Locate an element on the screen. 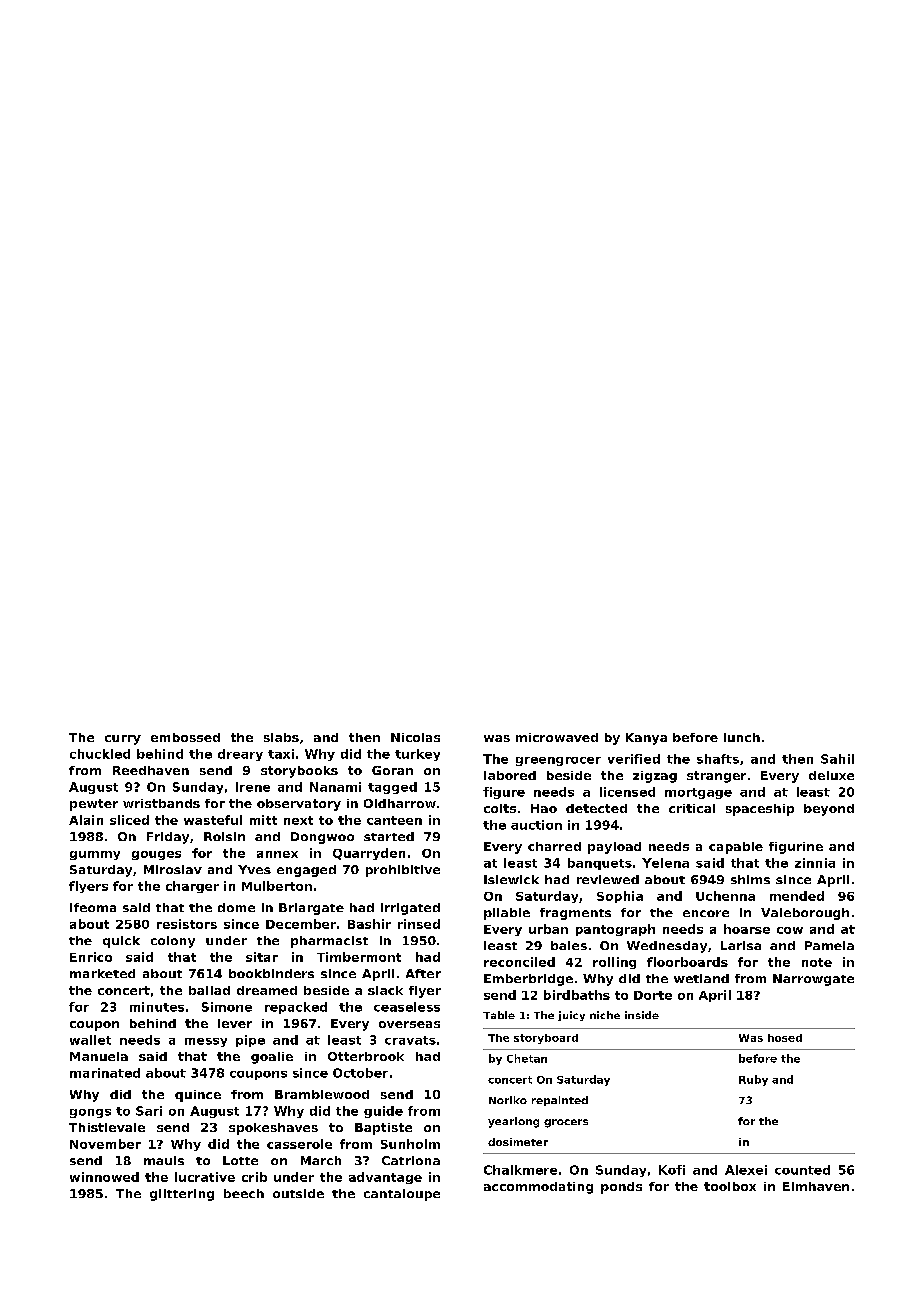 This screenshot has width=924, height=1308. Nicolas is located at coordinates (415, 737).
